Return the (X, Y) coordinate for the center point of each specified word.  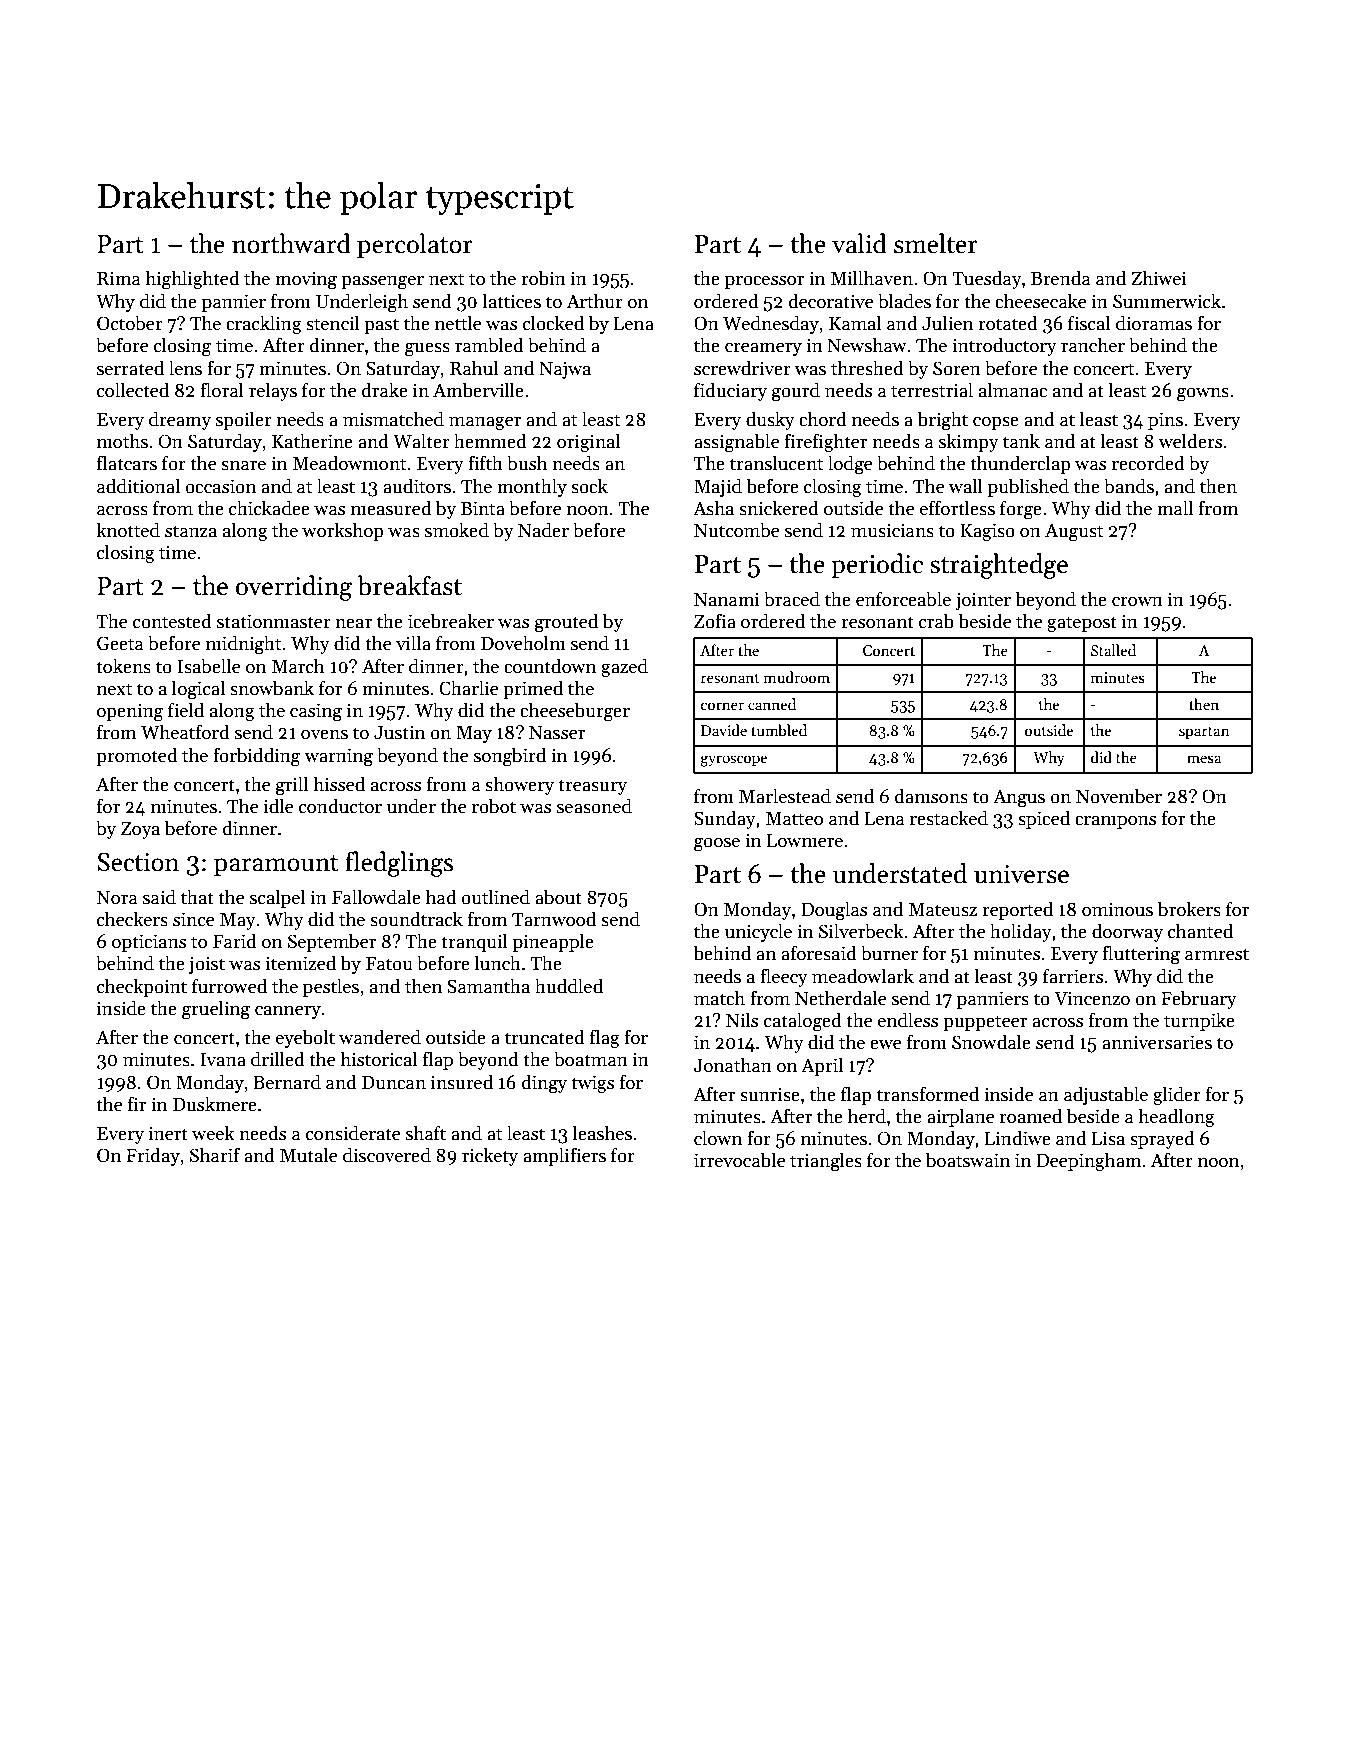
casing (316, 712)
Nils (742, 1020)
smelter (936, 243)
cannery (288, 1012)
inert (168, 1133)
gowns (1203, 395)
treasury (592, 787)
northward (291, 243)
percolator (415, 245)
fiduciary (730, 391)
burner (889, 953)
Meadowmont (349, 463)
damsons (931, 796)
